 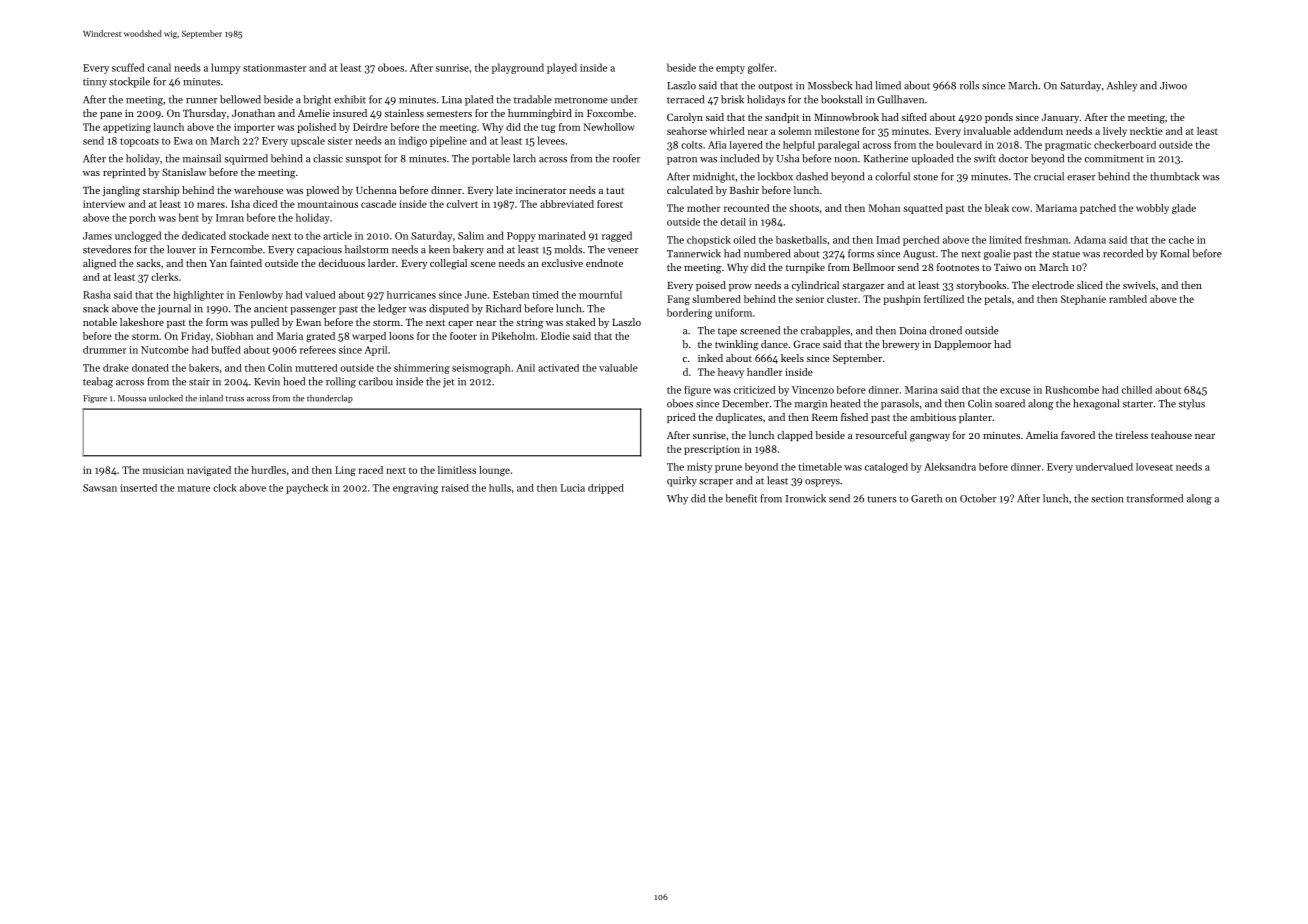 I want to click on Aleksandra, so click(x=950, y=467).
